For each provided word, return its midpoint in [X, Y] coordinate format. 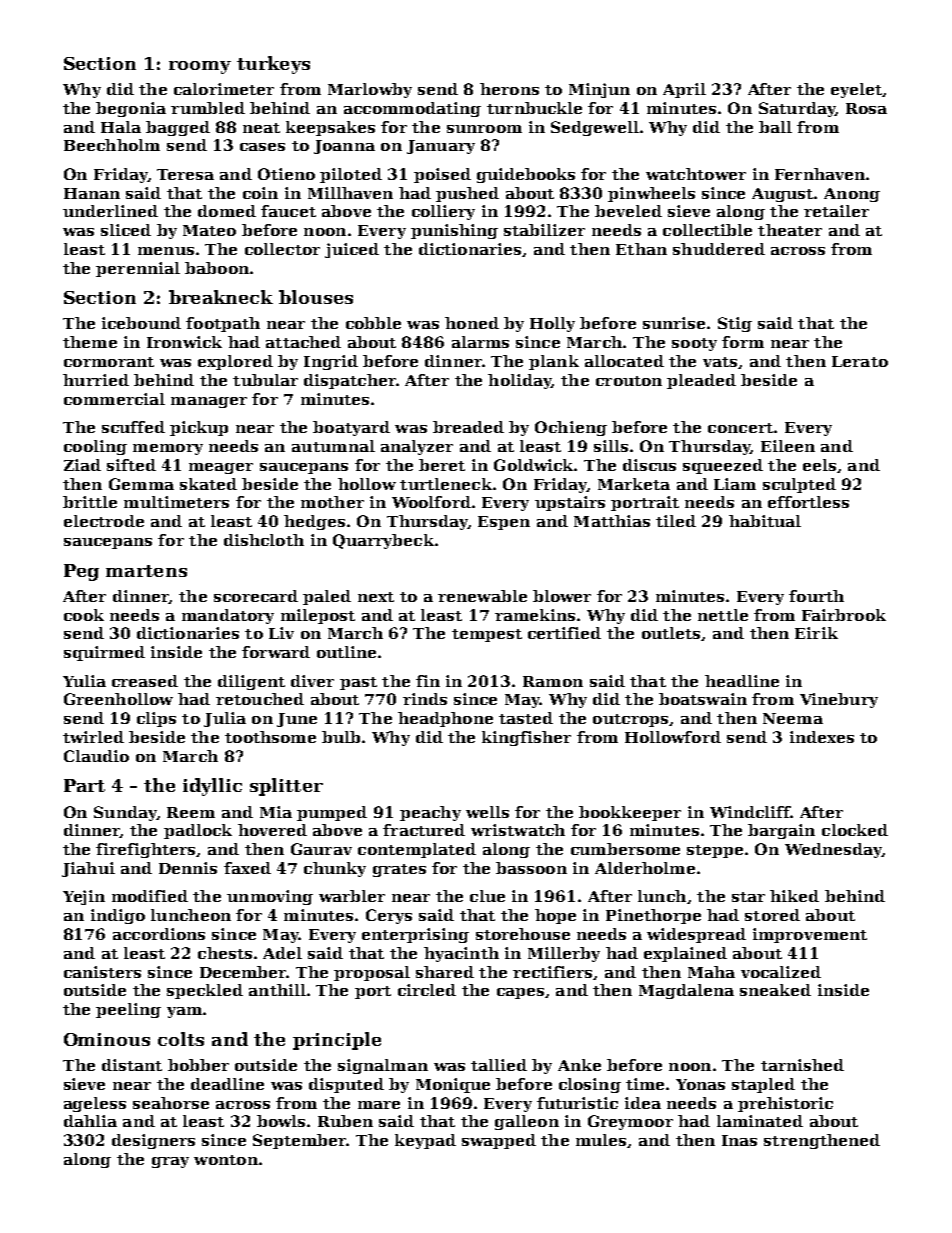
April [684, 90]
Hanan [92, 193]
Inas [739, 1140]
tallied [499, 1065]
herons [509, 89]
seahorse [171, 1103]
